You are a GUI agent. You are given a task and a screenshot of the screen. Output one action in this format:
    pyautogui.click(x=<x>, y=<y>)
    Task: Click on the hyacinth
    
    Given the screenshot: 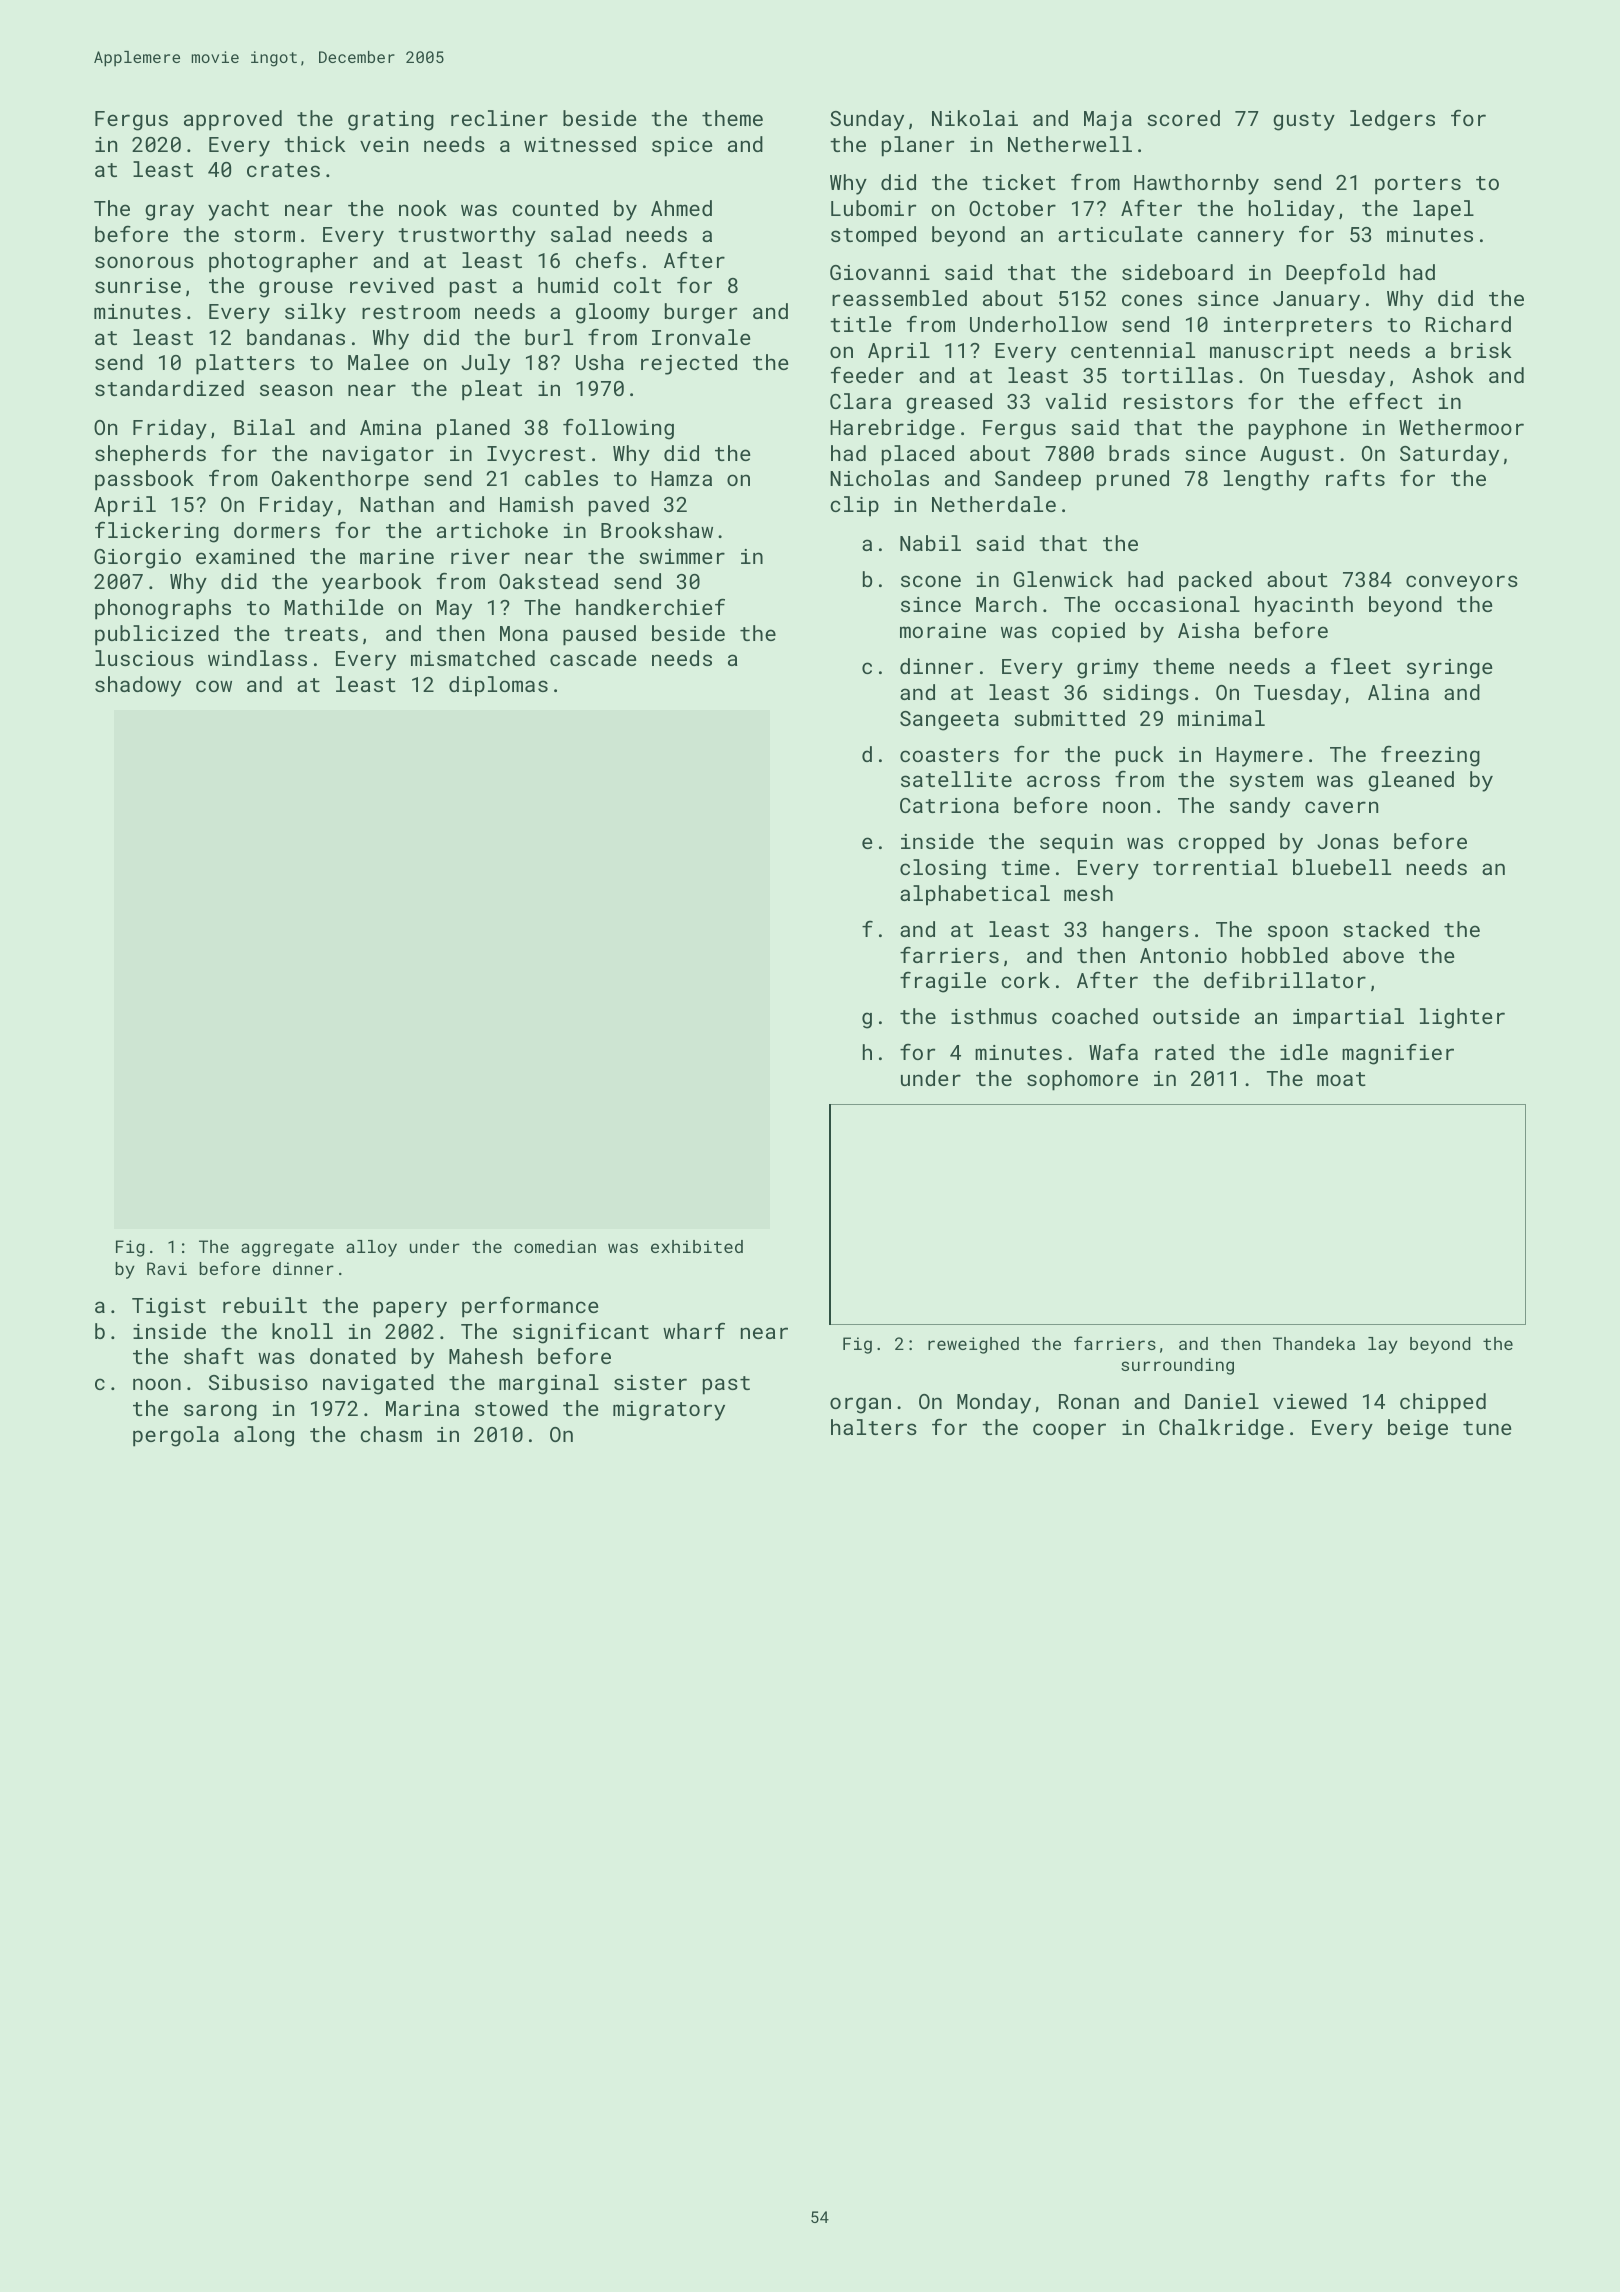 What is the action you would take?
    pyautogui.click(x=1304, y=606)
